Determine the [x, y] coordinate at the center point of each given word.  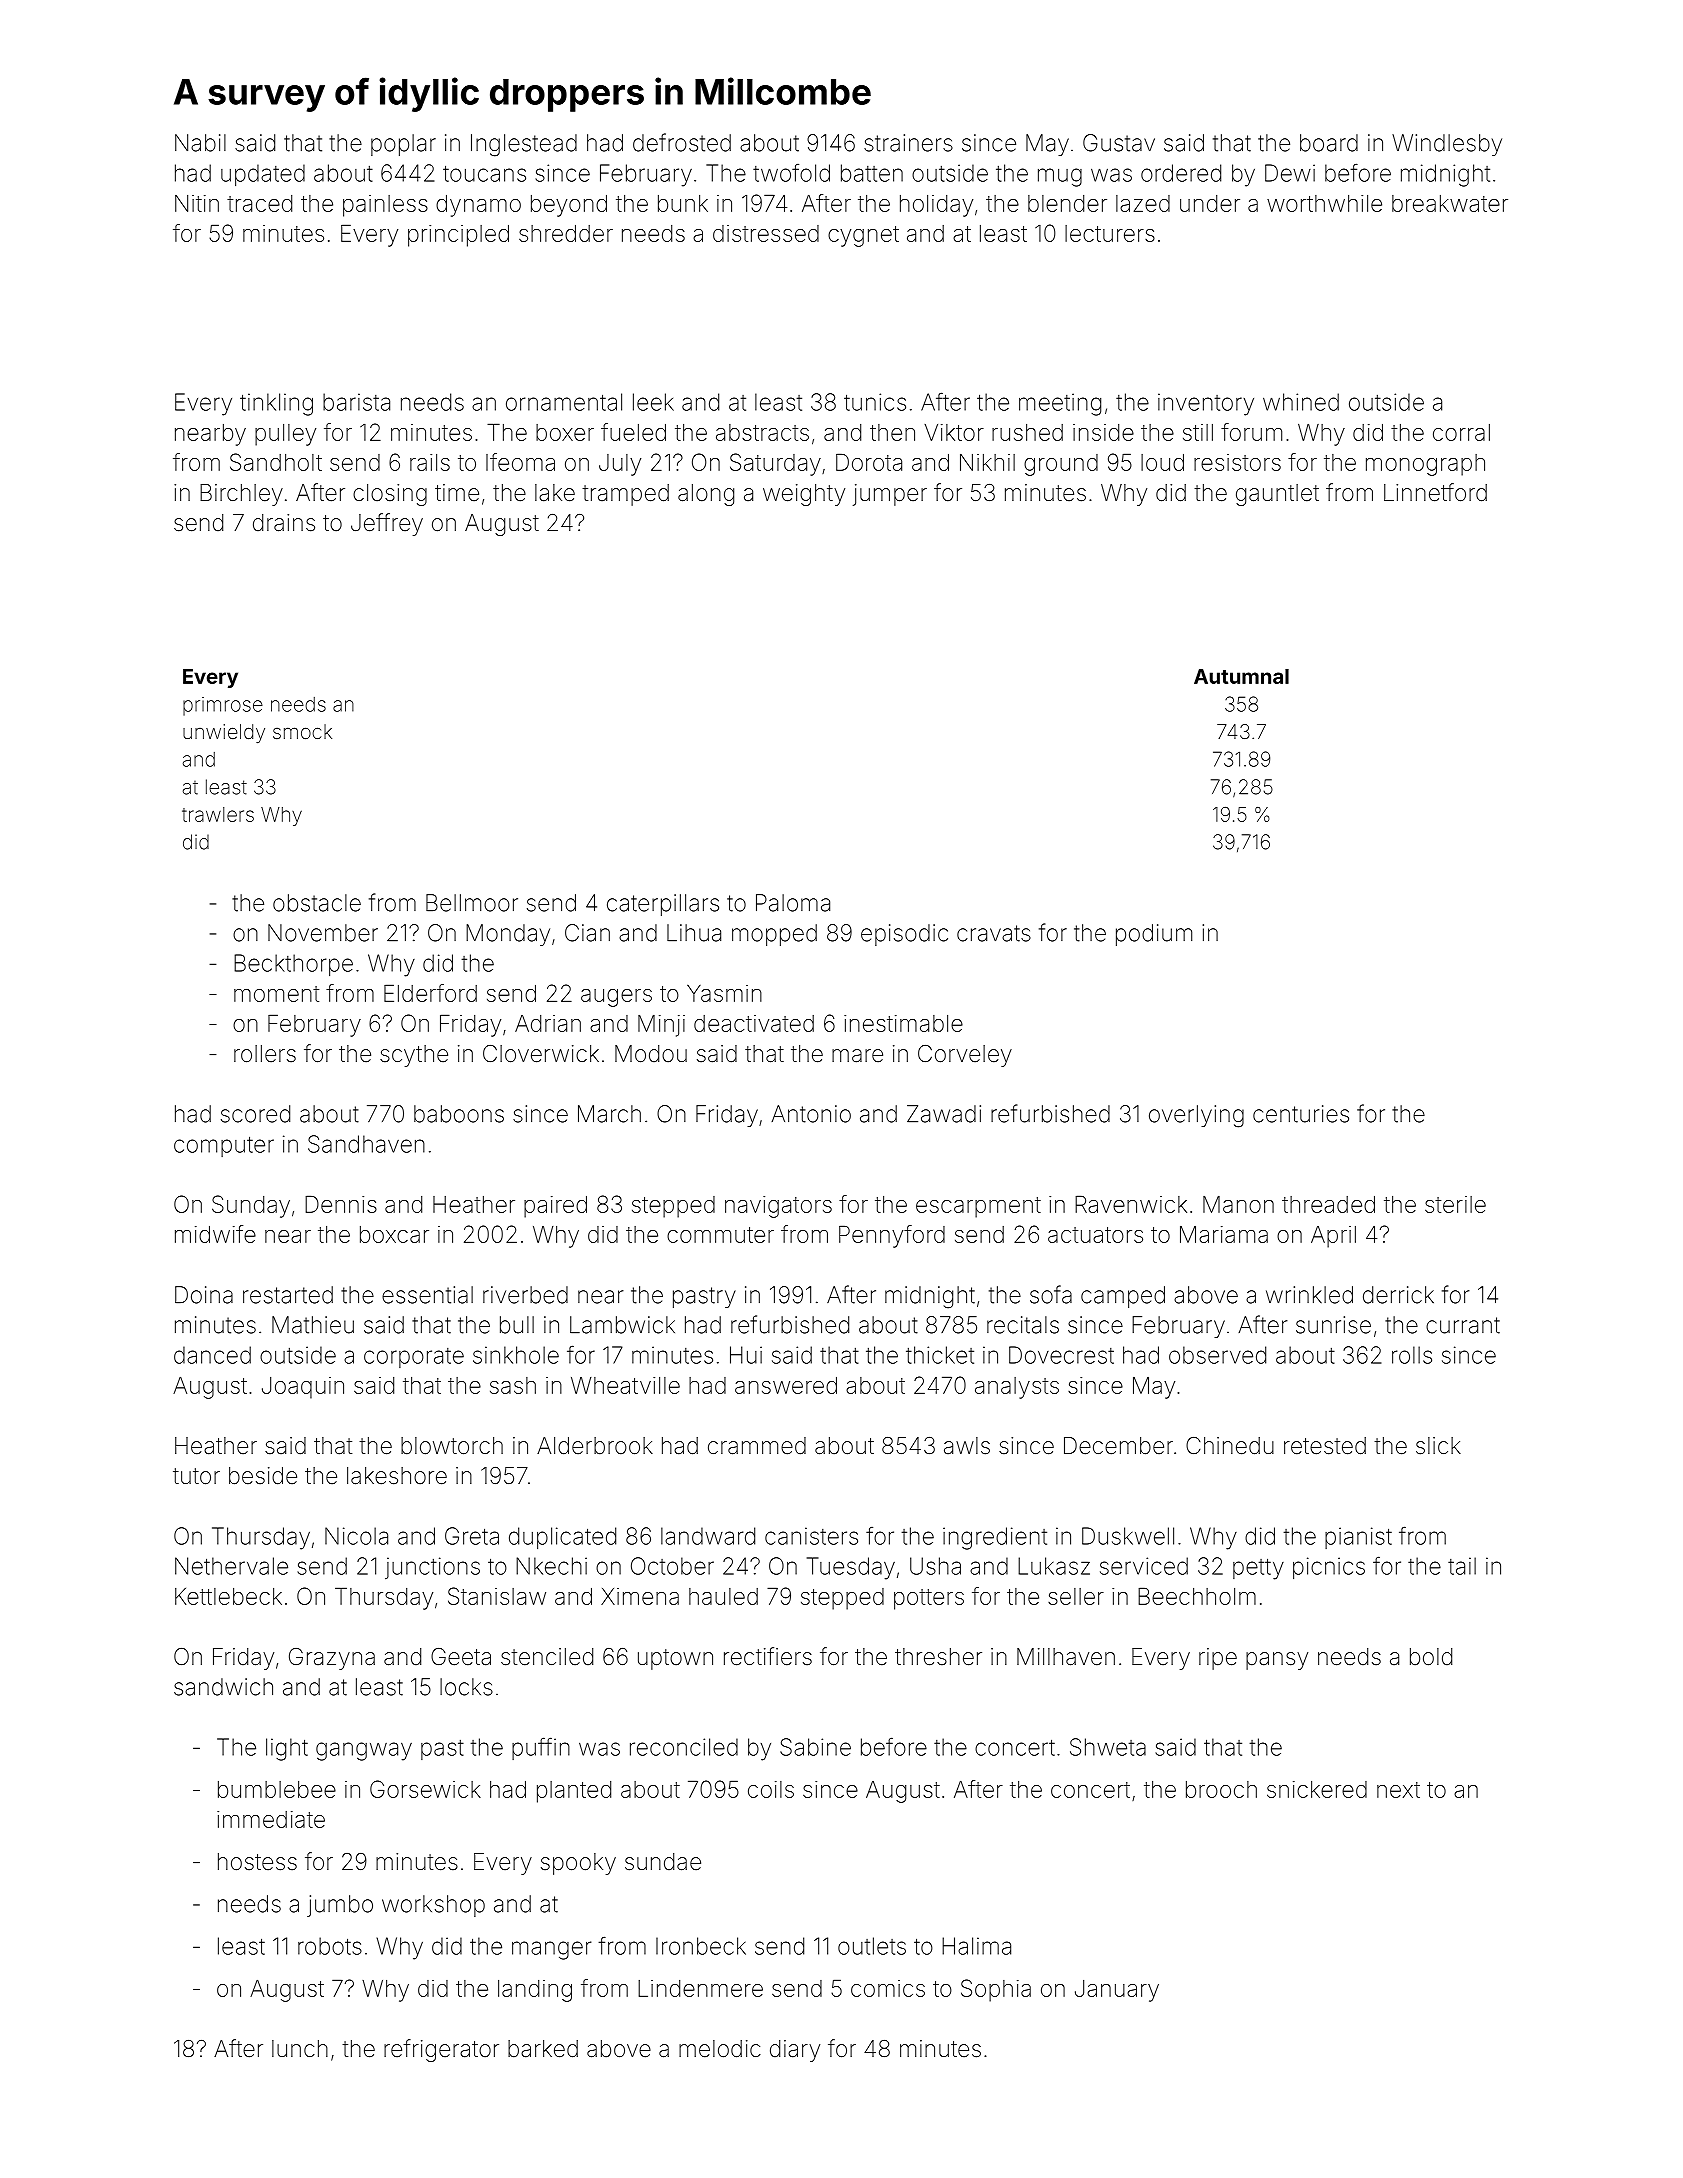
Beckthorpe [293, 965]
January [1117, 1991]
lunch [300, 2048]
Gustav [1119, 143]
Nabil [200, 143]
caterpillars [663, 905]
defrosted [682, 142]
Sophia [996, 1990]
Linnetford [1435, 492]
